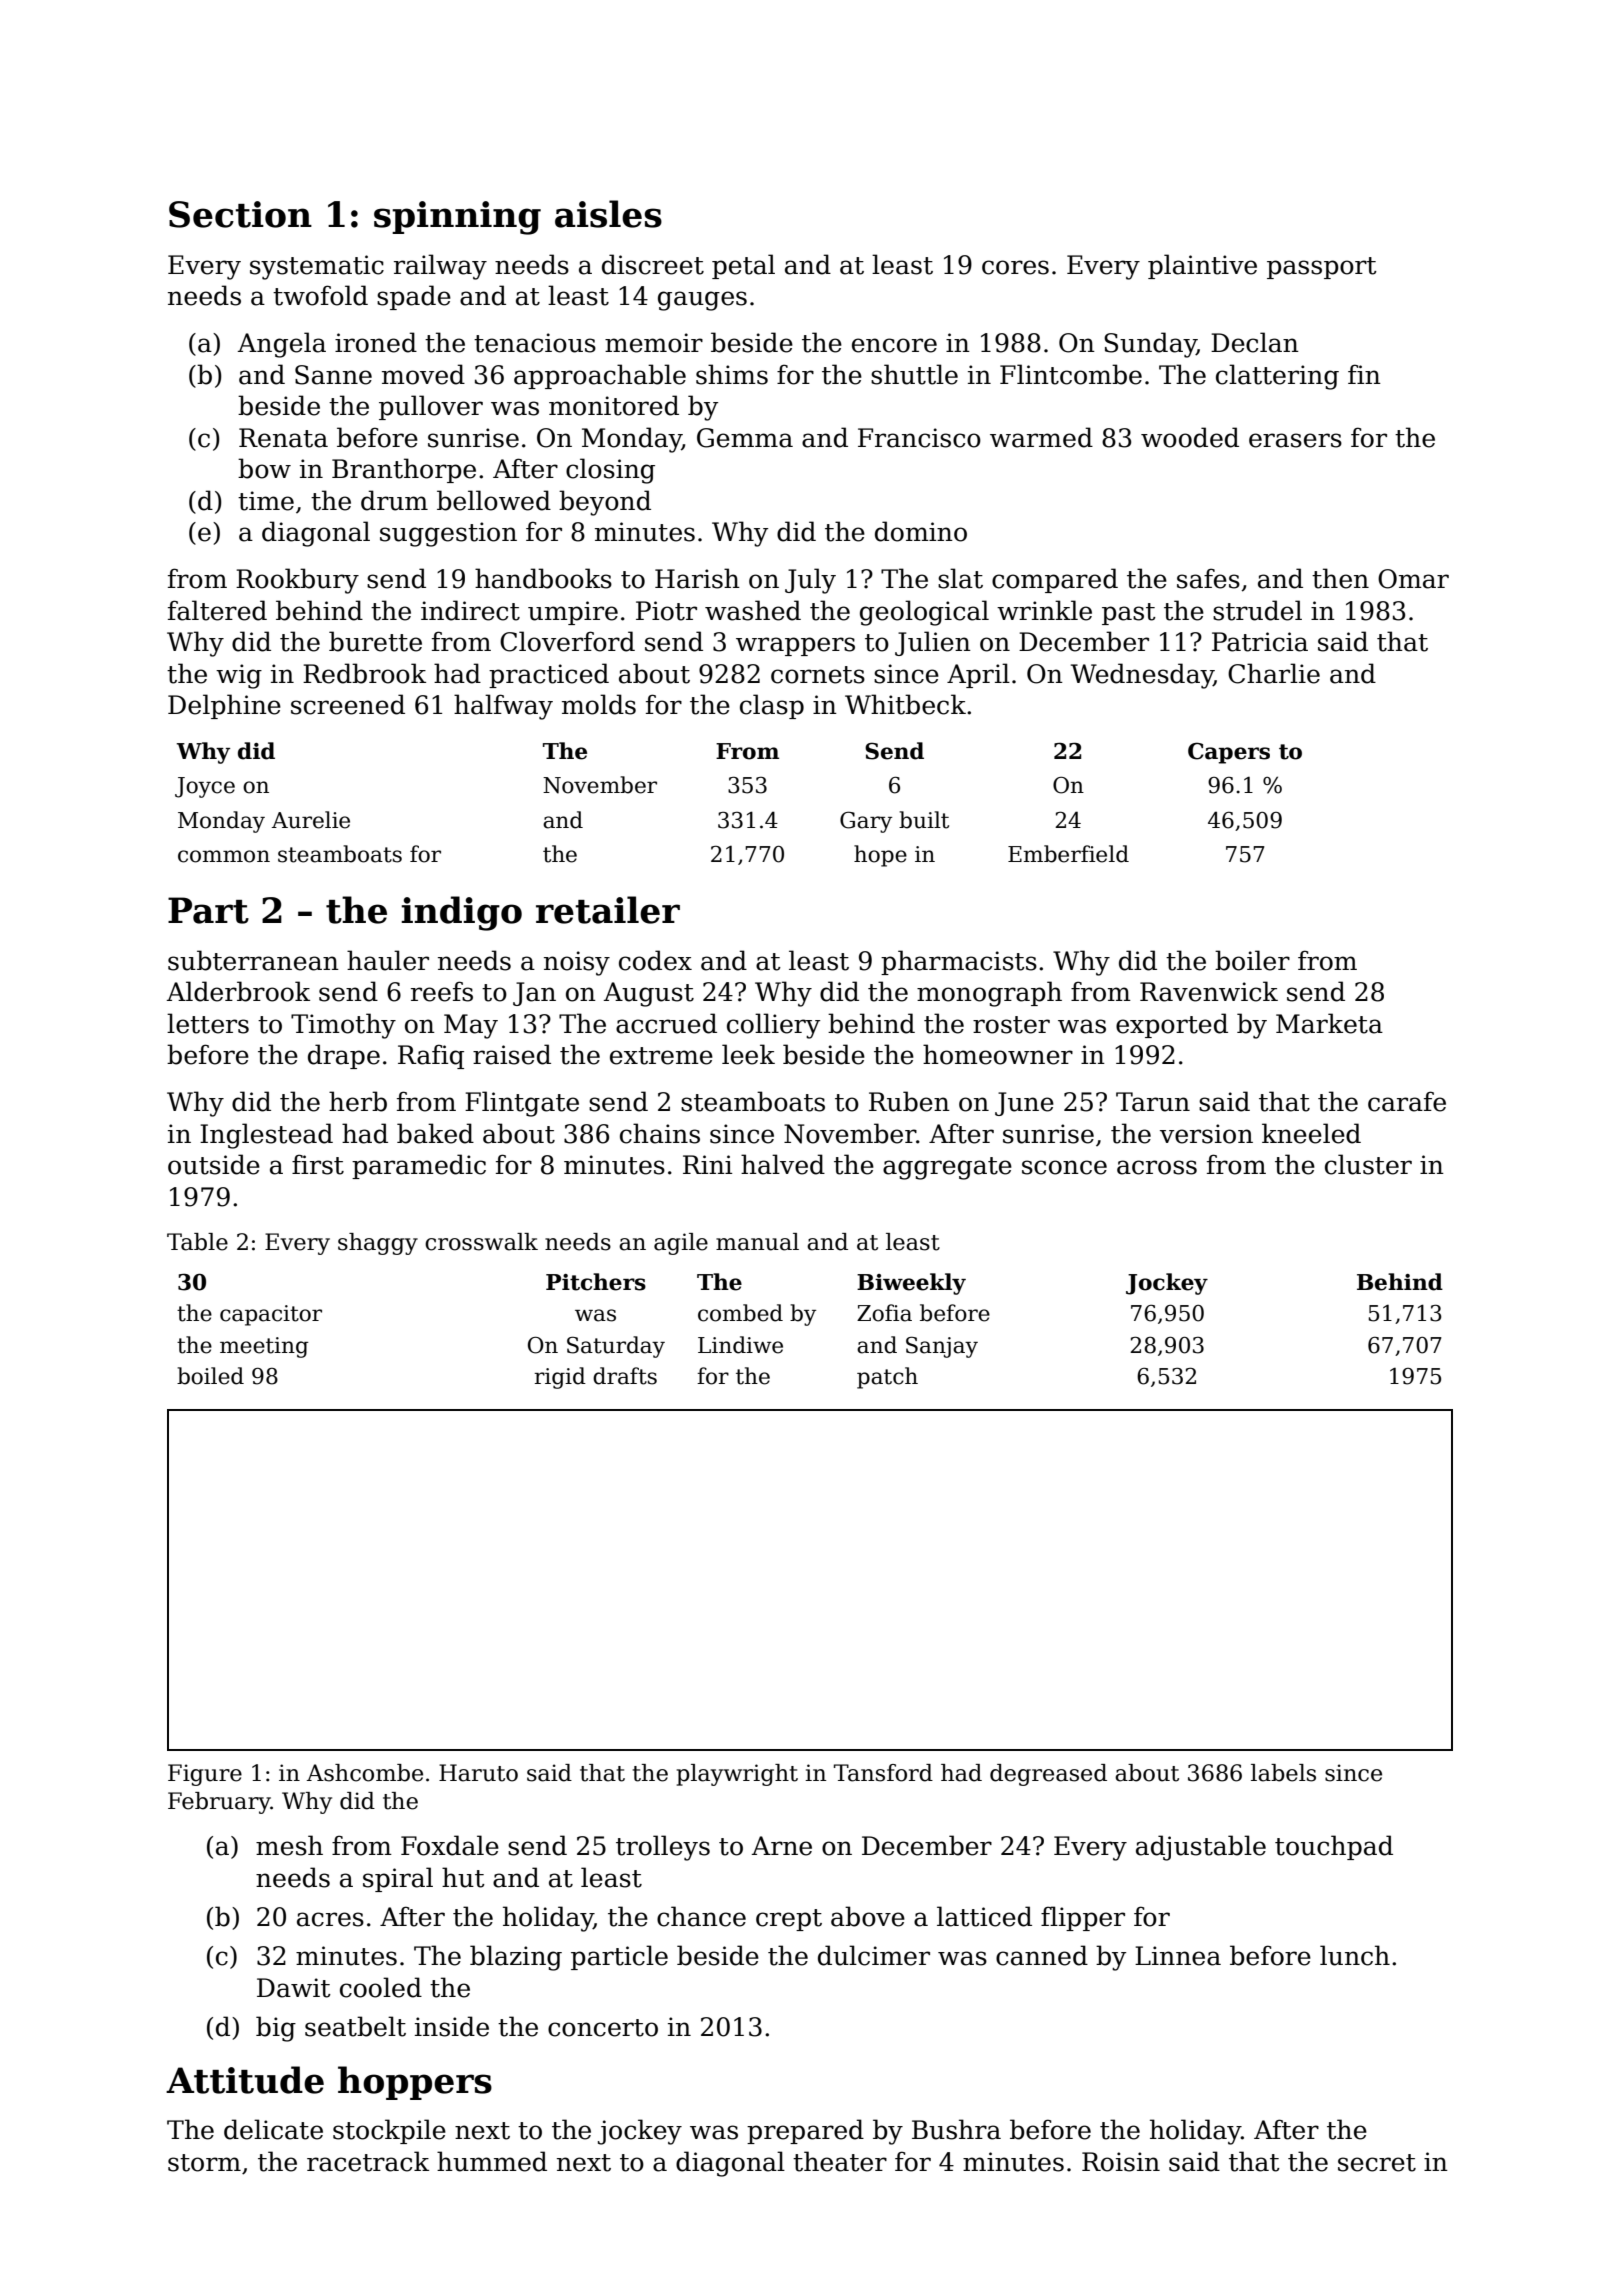 The image size is (1620, 2292). I want to click on patch, so click(887, 1378).
